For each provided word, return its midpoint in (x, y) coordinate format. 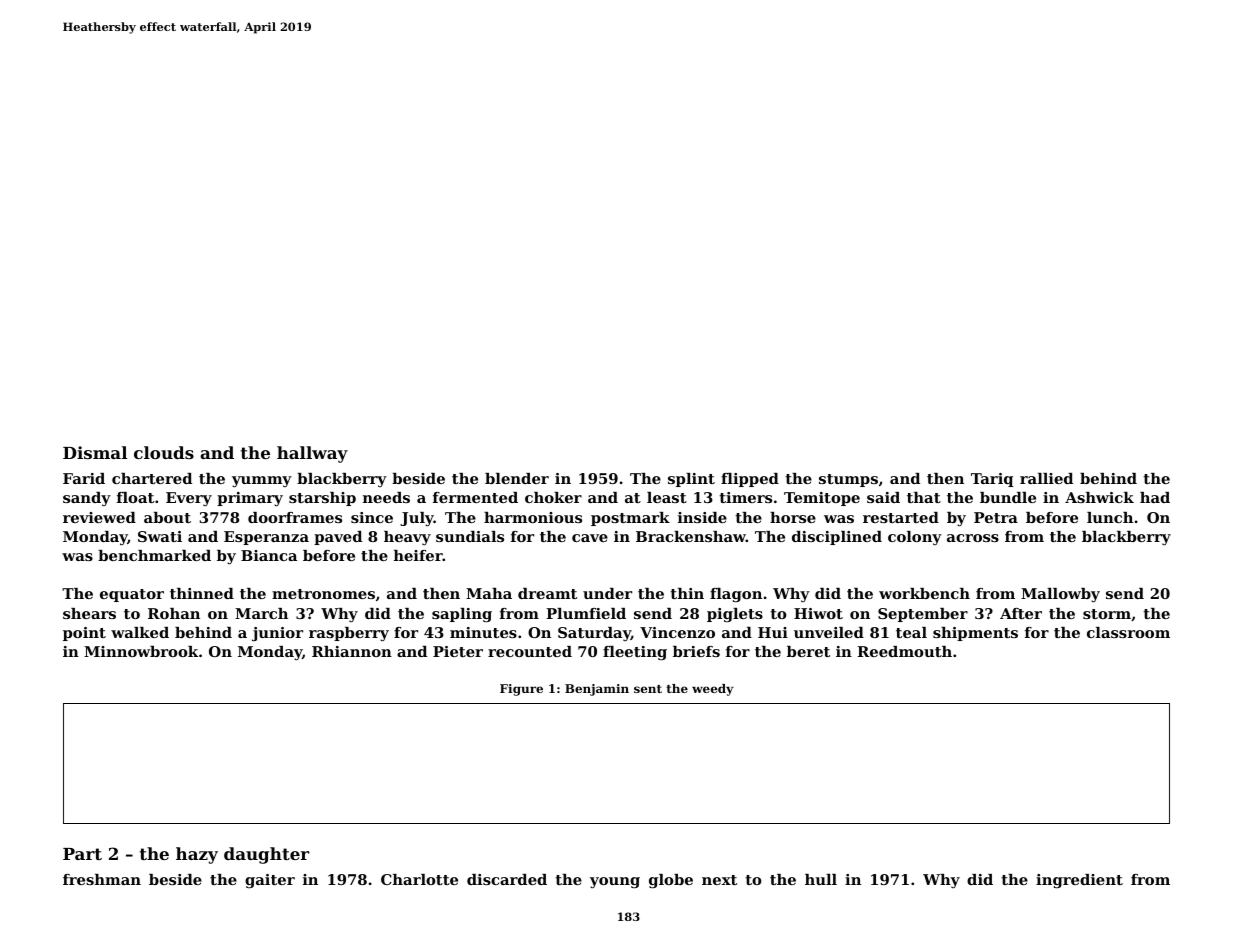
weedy (713, 690)
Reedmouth (904, 651)
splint (691, 480)
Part (82, 854)
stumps (848, 480)
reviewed (99, 517)
